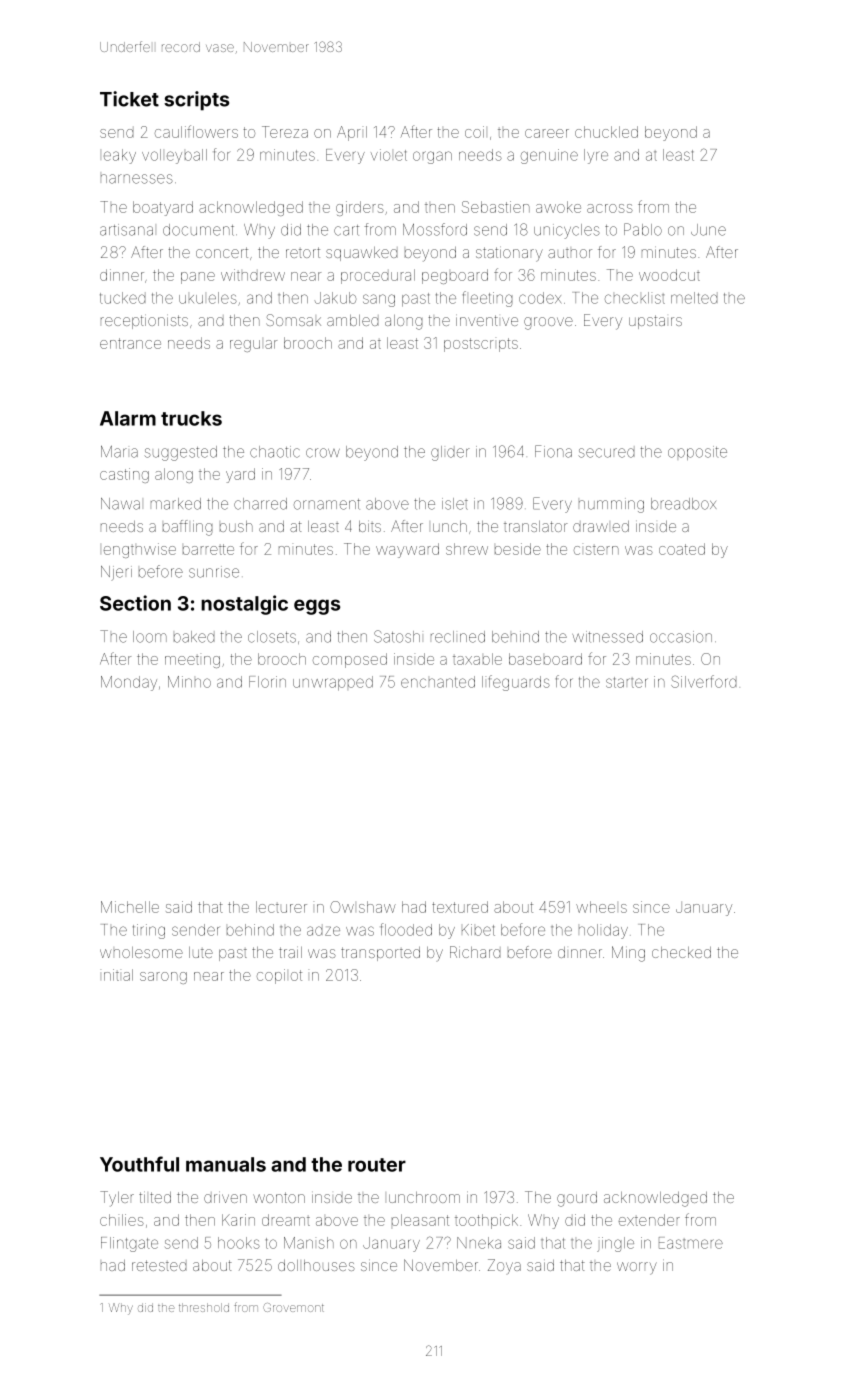 Image resolution: width=849 pixels, height=1400 pixels. What do you see at coordinates (225, 1198) in the screenshot?
I see `driven` at bounding box center [225, 1198].
